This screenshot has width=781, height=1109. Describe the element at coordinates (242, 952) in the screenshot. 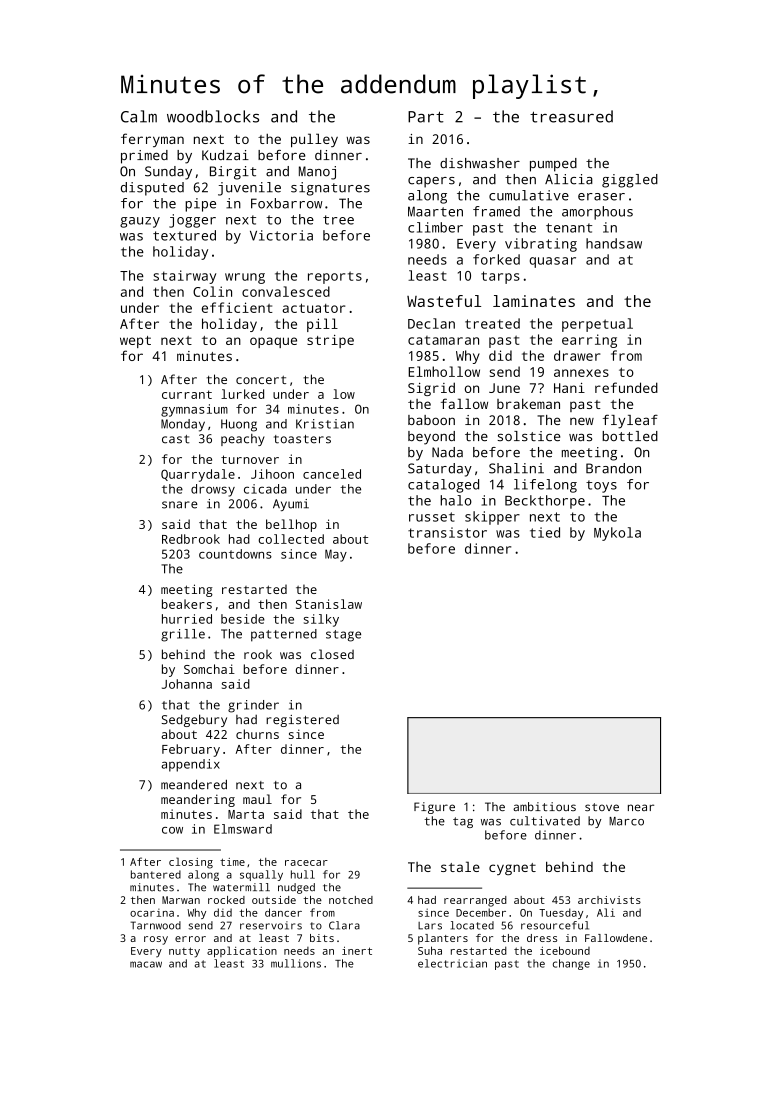

I see `application` at that location.
